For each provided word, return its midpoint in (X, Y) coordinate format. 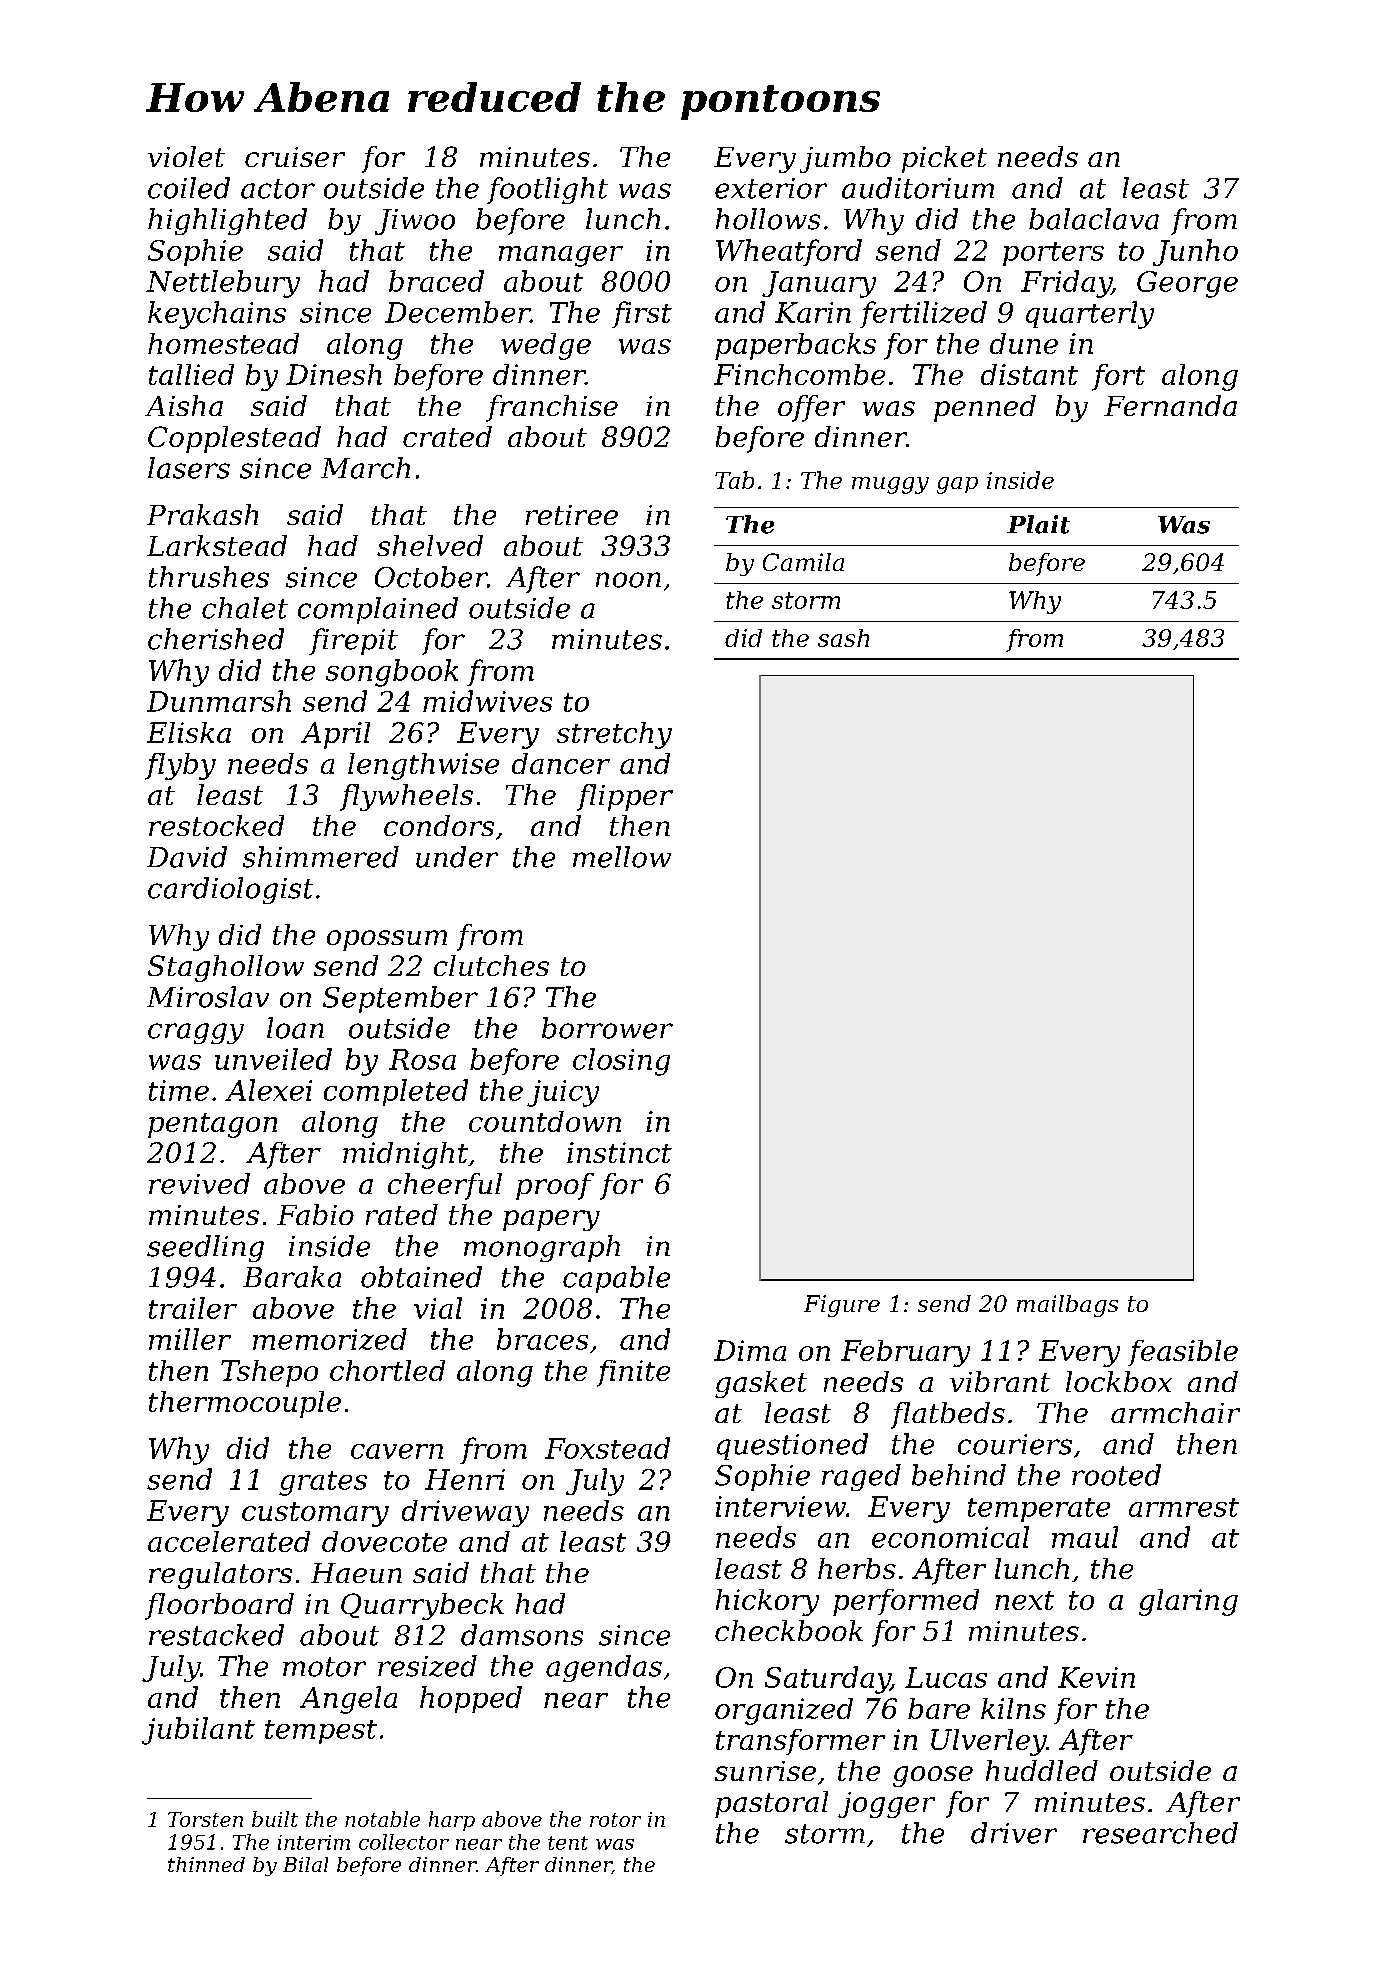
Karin (813, 312)
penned (985, 408)
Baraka (292, 1277)
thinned (206, 1864)
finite (633, 1373)
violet (186, 156)
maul (1085, 1537)
